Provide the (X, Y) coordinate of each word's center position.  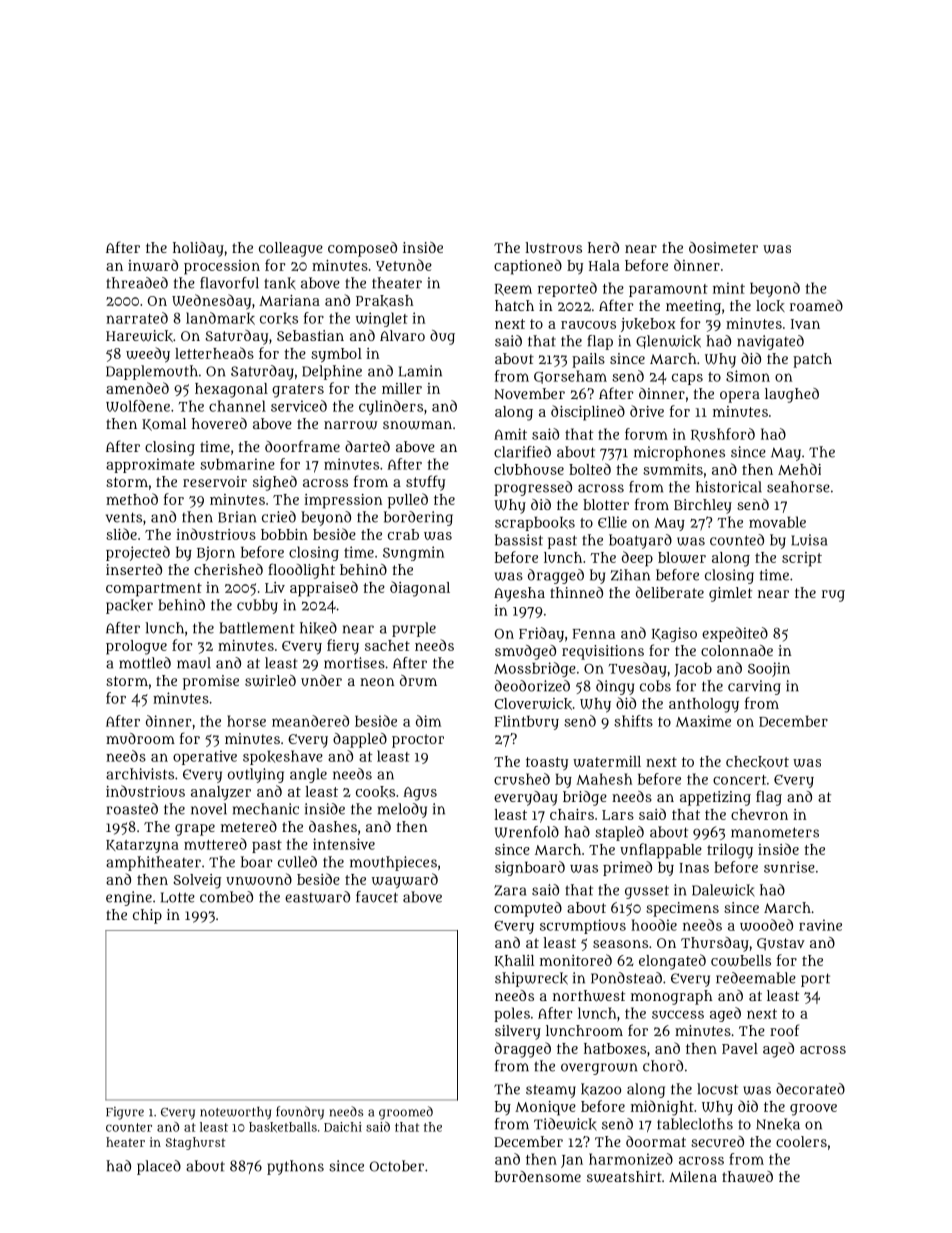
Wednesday (211, 302)
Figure (125, 1113)
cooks (375, 792)
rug (833, 596)
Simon (748, 376)
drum (418, 680)
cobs (655, 686)
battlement (257, 628)
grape (195, 830)
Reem (513, 290)
